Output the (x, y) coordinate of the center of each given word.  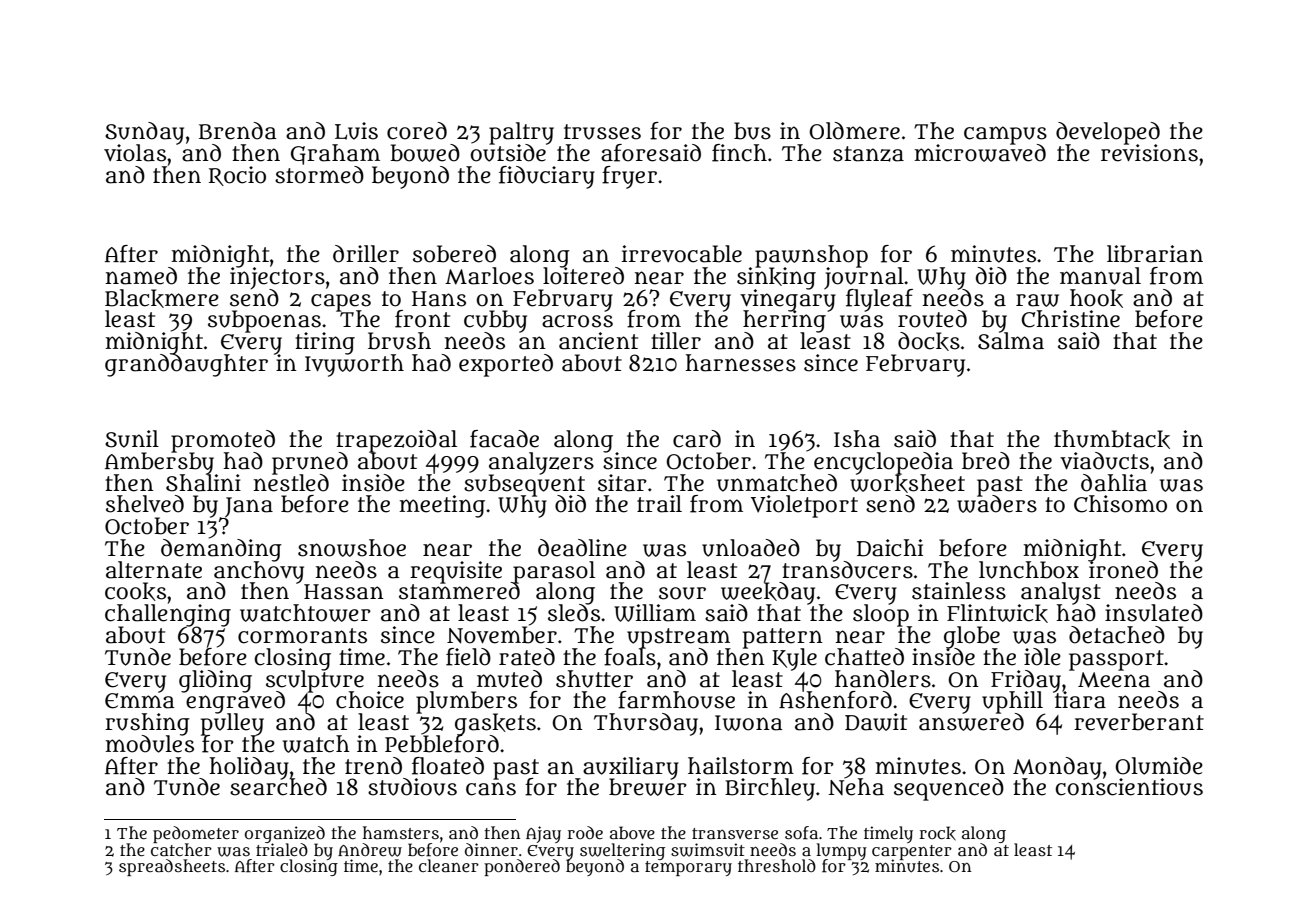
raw (1037, 300)
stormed (319, 175)
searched (278, 787)
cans (491, 789)
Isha (857, 439)
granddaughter (186, 365)
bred (986, 461)
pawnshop (811, 256)
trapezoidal (396, 441)
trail (659, 504)
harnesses (740, 363)
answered (971, 722)
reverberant (1139, 722)
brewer (648, 787)
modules (149, 744)
